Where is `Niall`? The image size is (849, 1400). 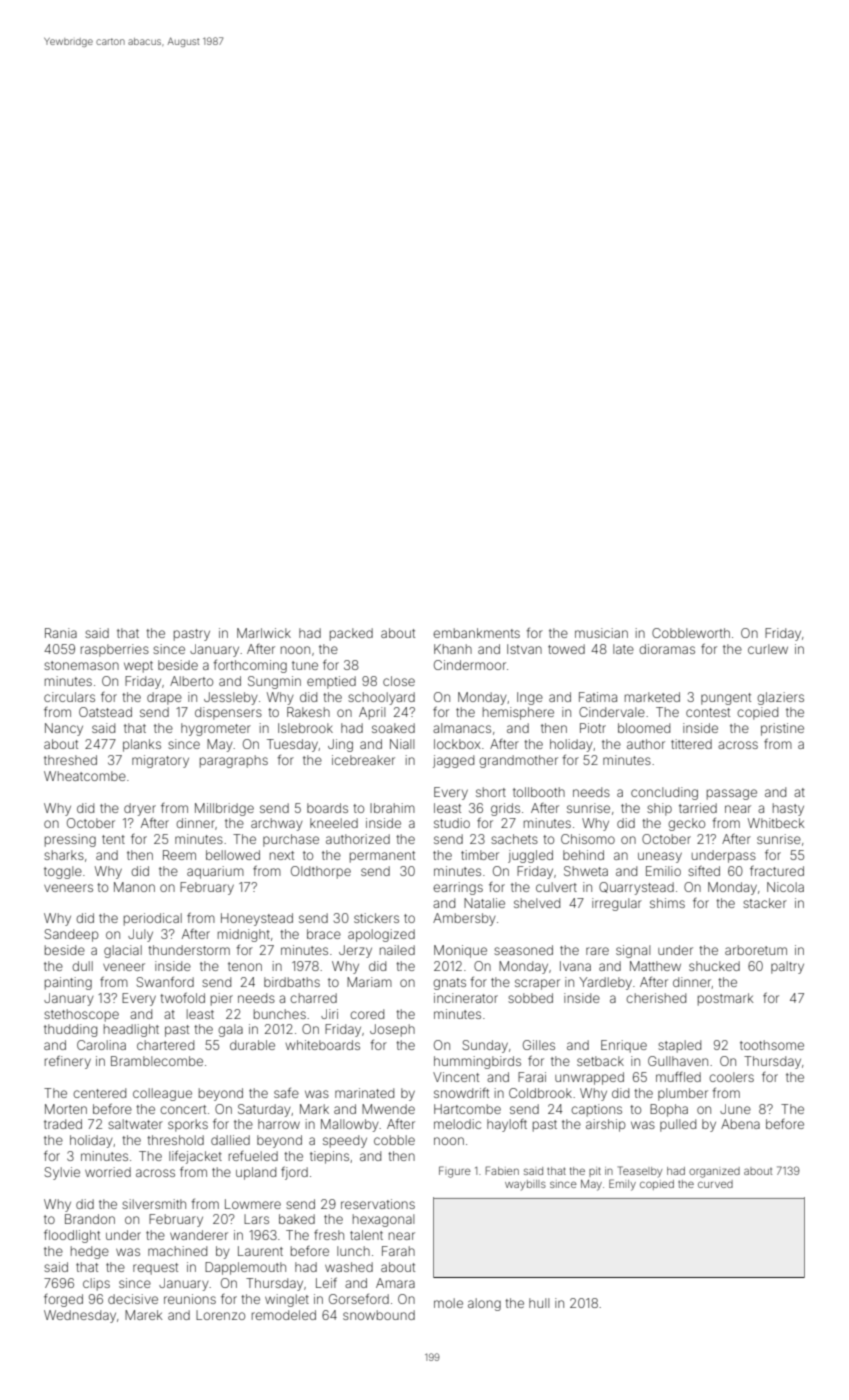 Niall is located at coordinates (402, 744).
